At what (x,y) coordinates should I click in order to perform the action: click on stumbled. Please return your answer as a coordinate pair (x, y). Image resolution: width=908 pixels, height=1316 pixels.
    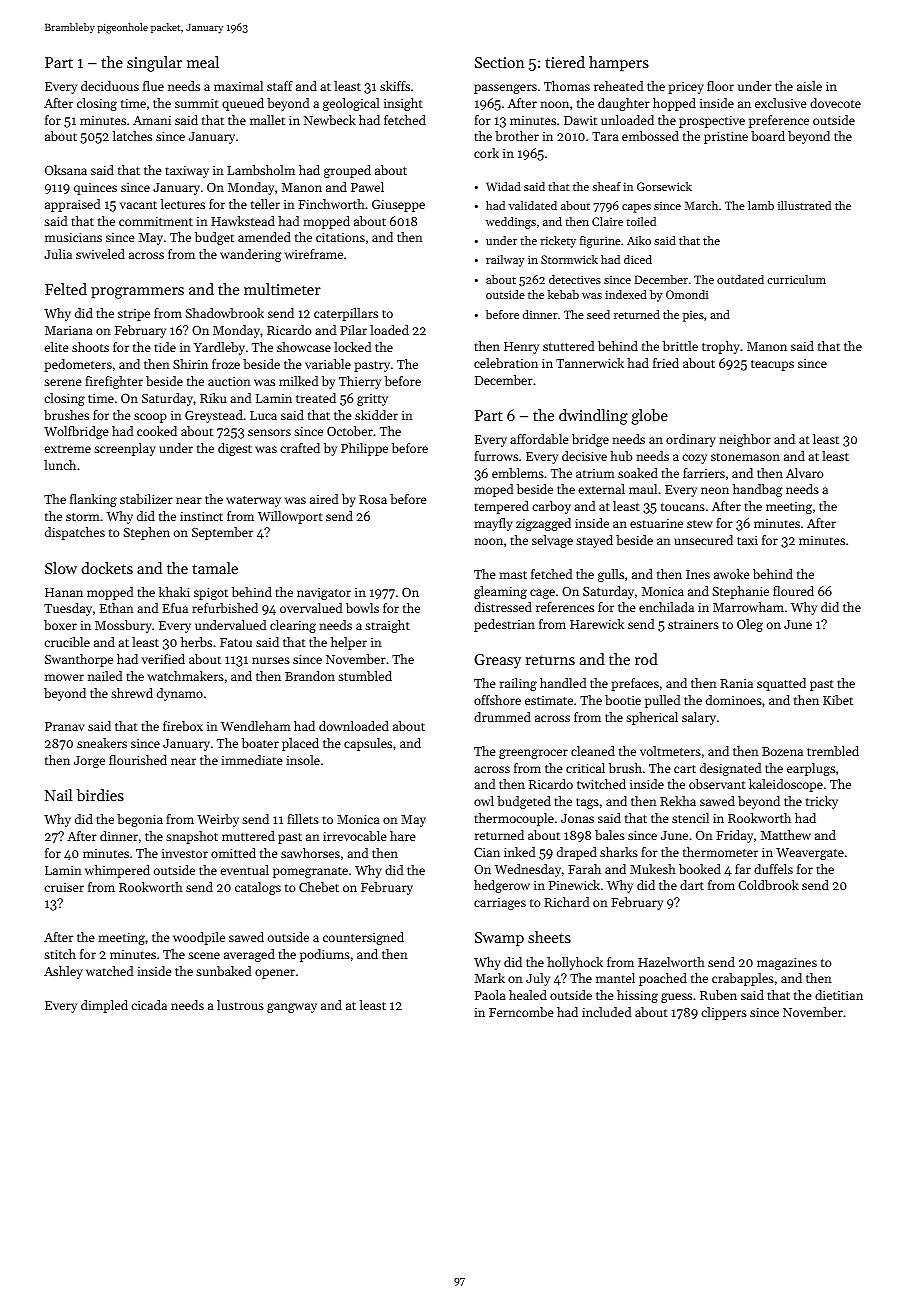
    Looking at the image, I should click on (365, 676).
